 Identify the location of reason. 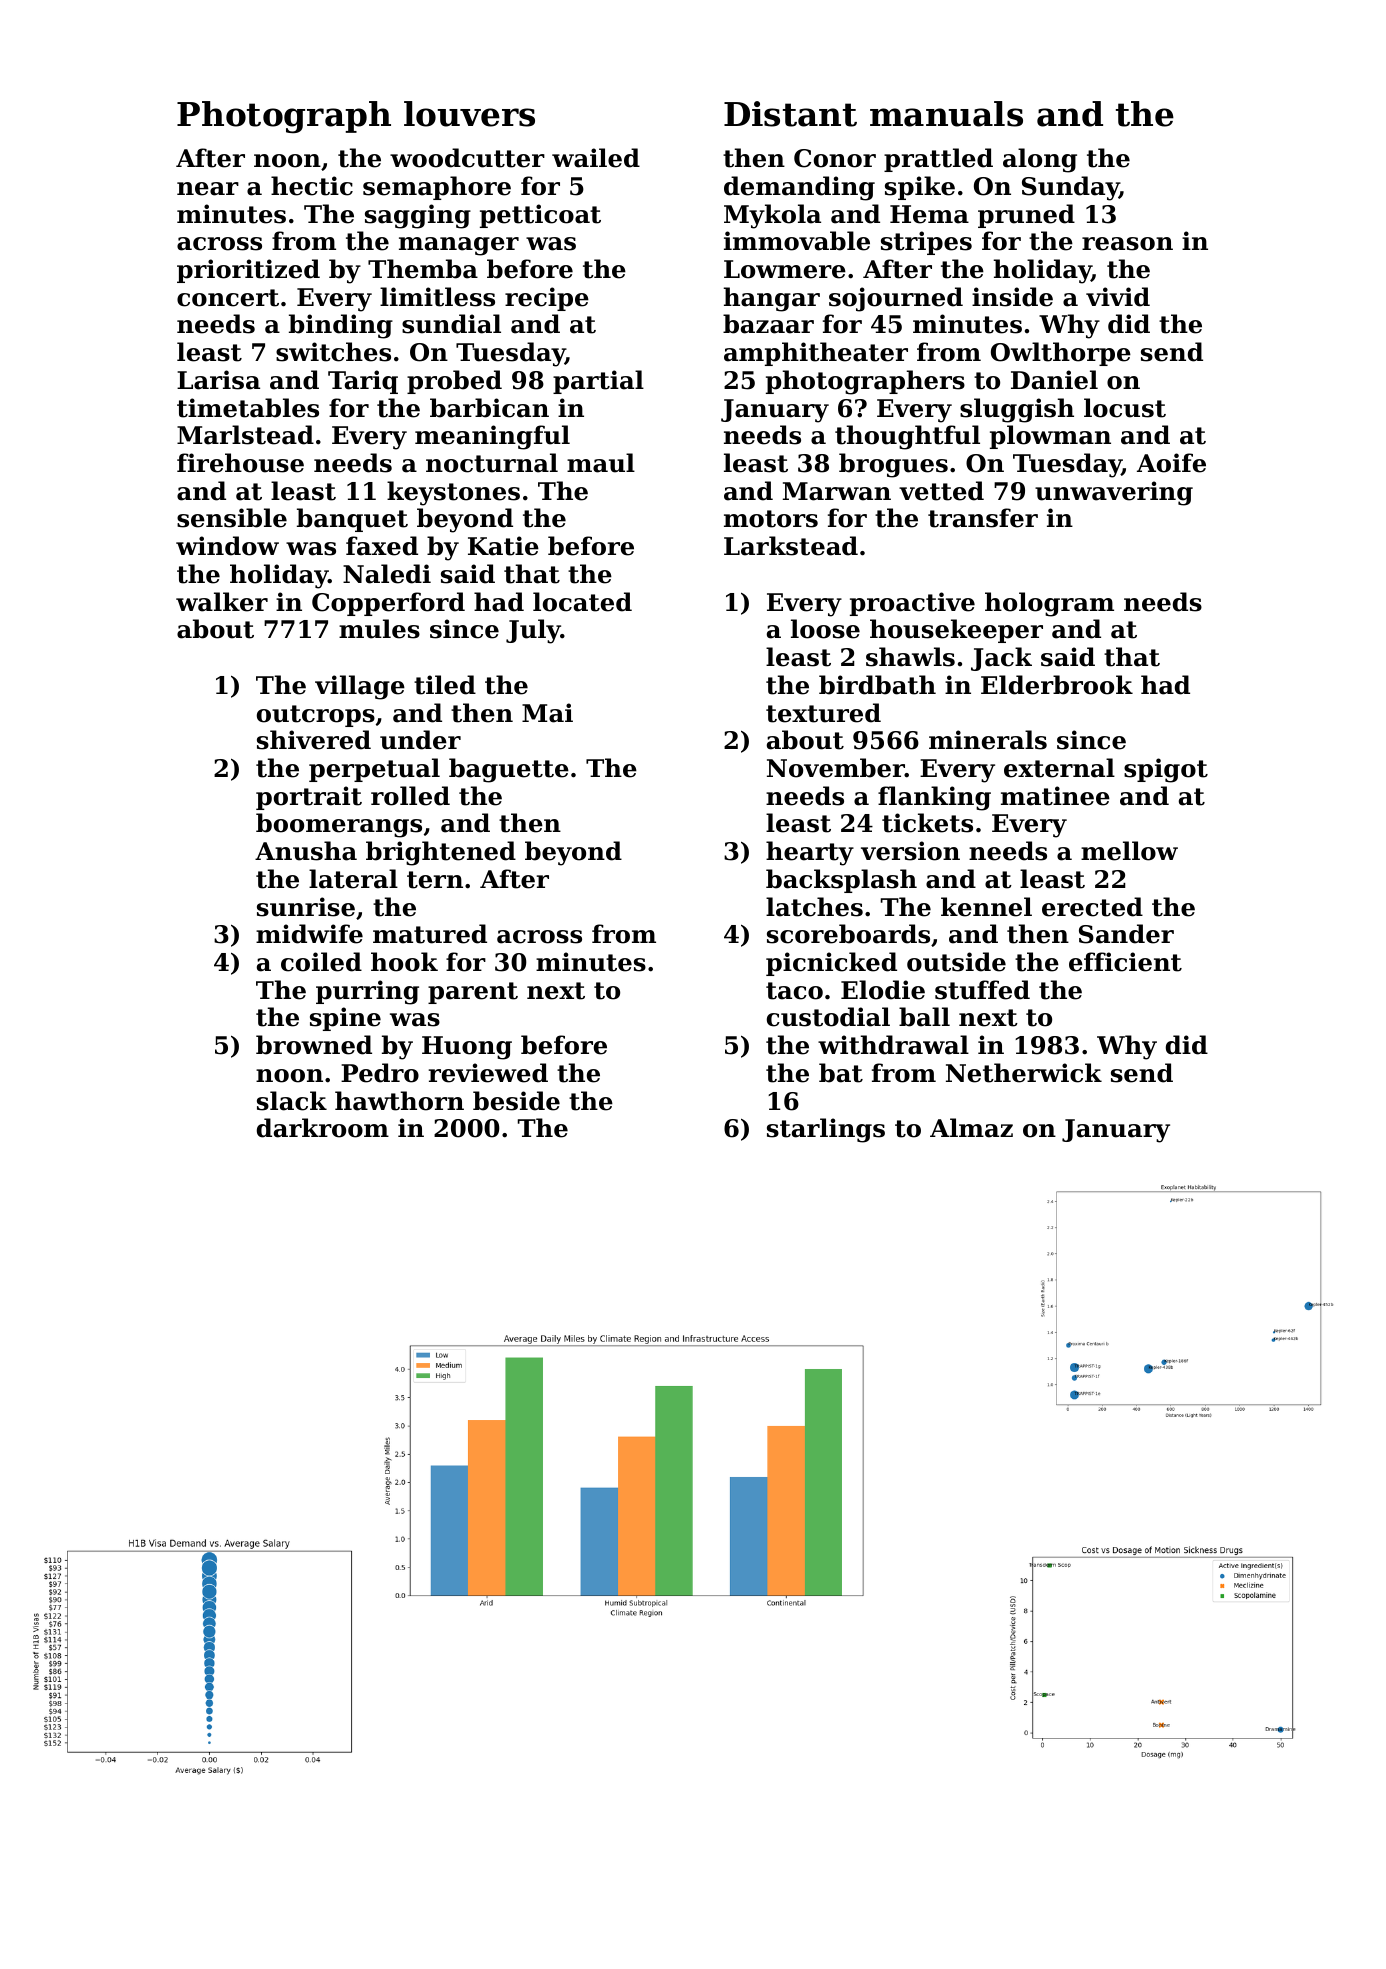
(1127, 244).
